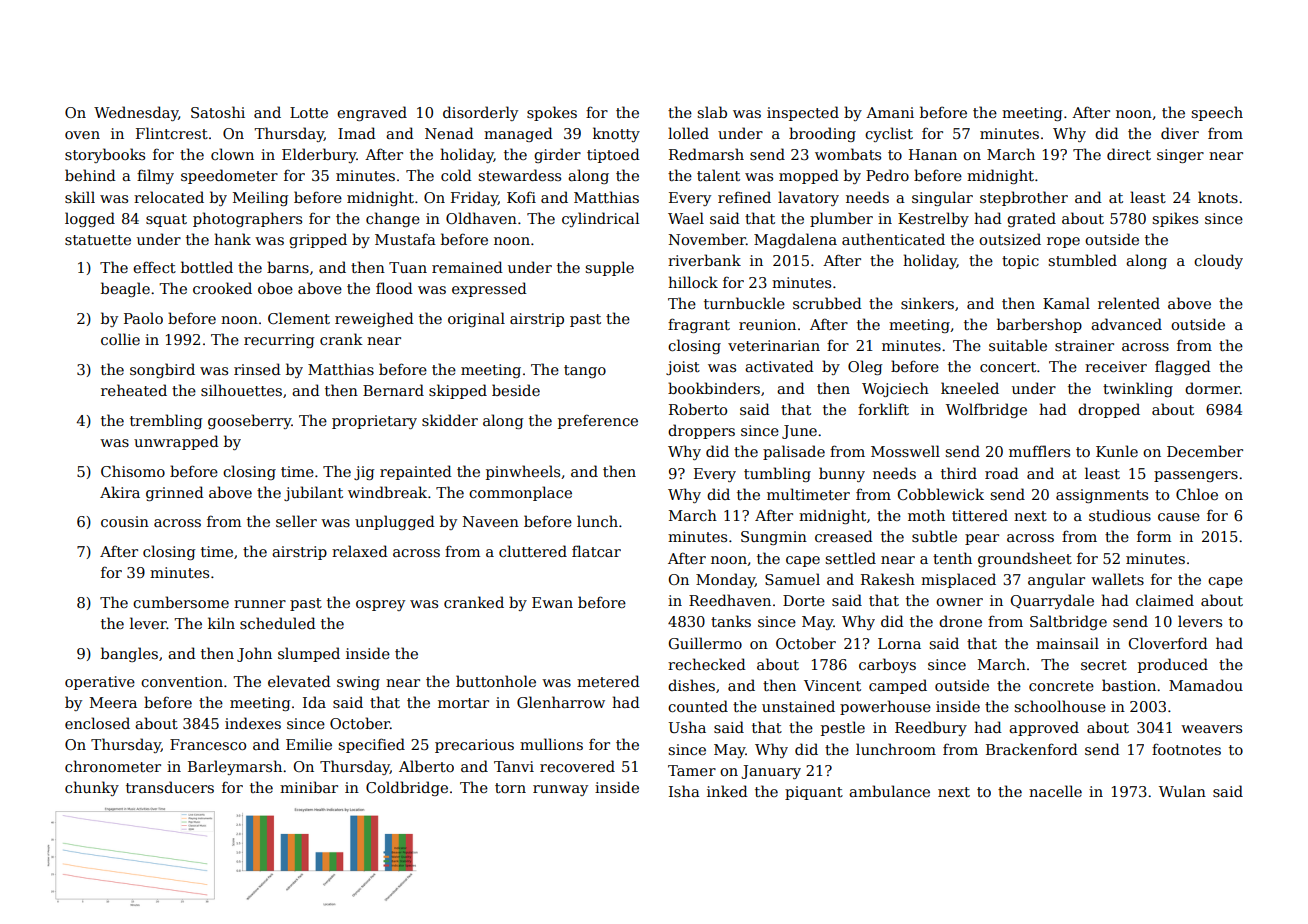 The image size is (1308, 924). I want to click on indexes, so click(253, 723).
